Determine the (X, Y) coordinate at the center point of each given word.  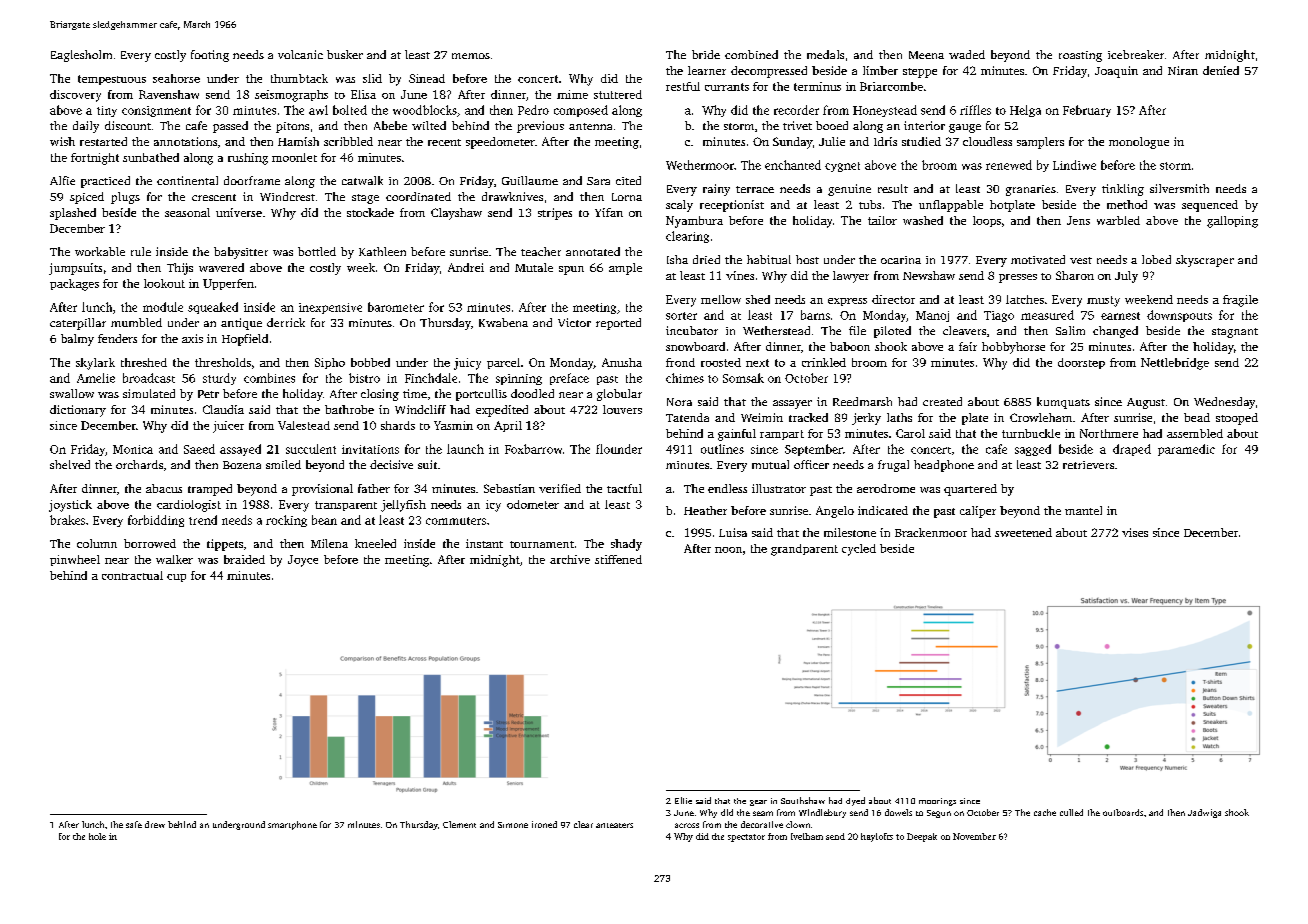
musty (1103, 301)
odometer (533, 504)
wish (62, 141)
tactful (624, 488)
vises (1135, 532)
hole (97, 836)
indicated (883, 510)
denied (1221, 70)
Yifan (609, 212)
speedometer (500, 143)
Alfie (62, 180)
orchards (139, 464)
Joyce (303, 561)
